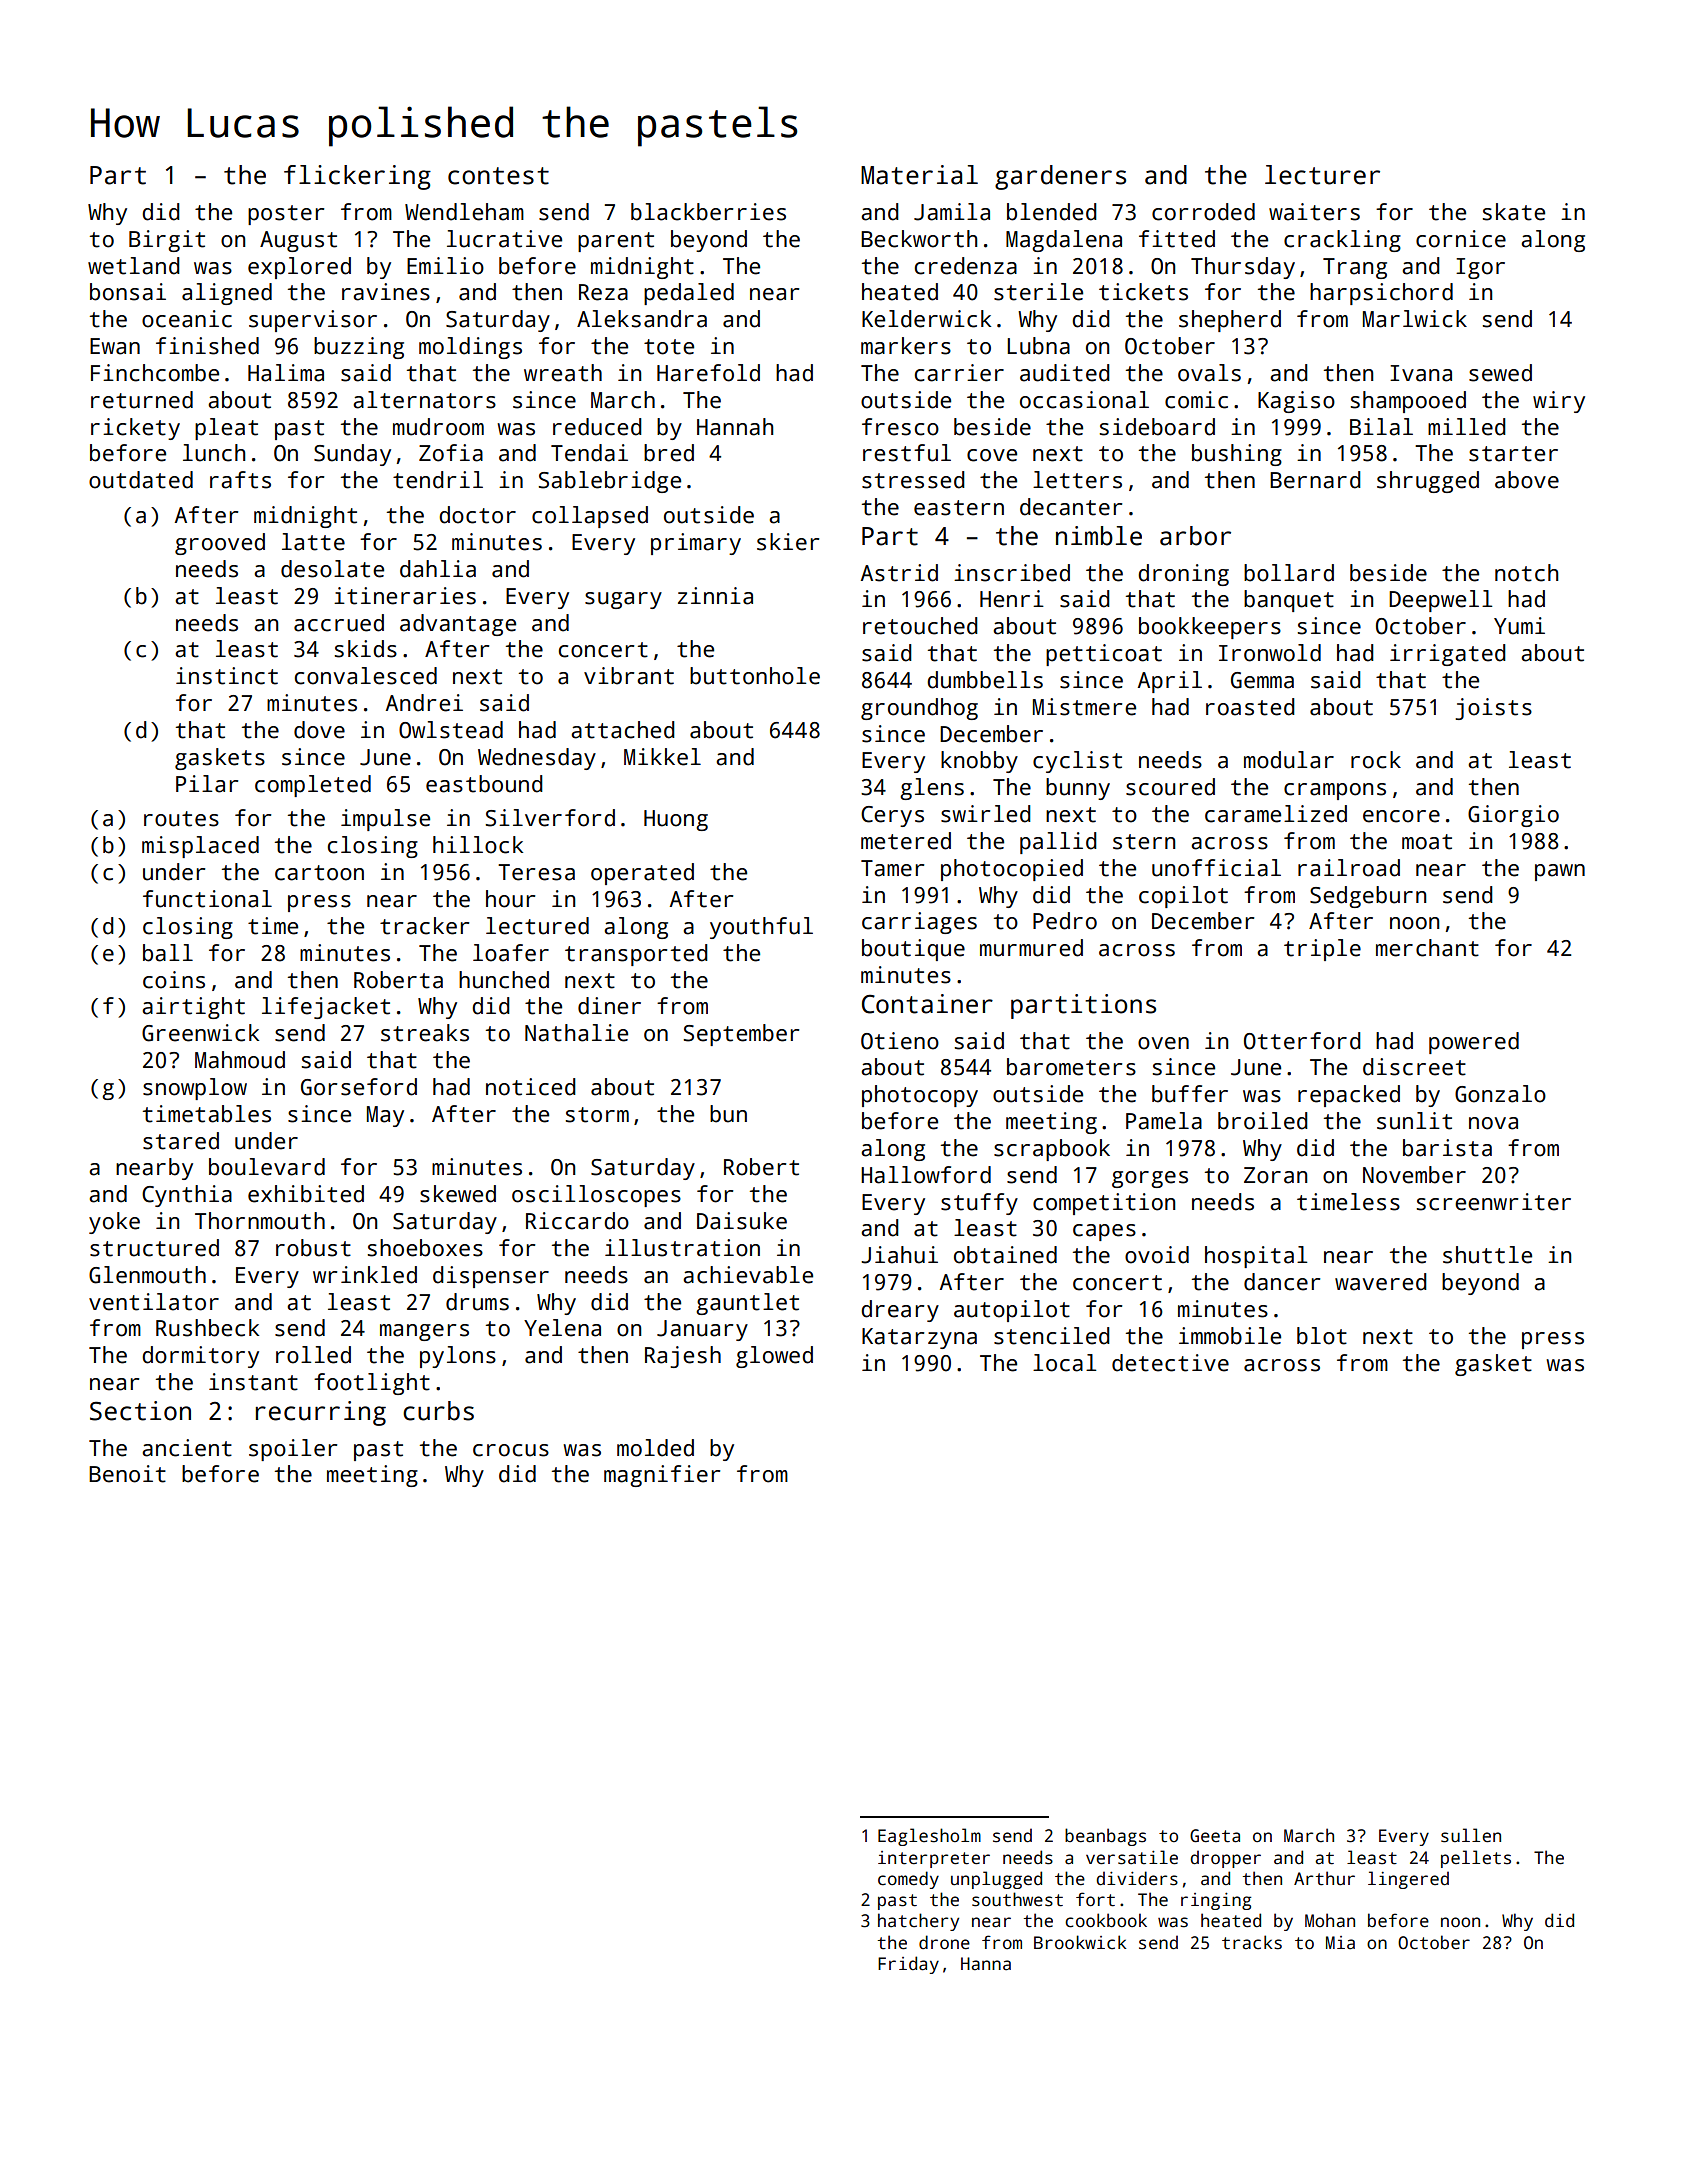  What do you see at coordinates (985, 680) in the screenshot?
I see `dumbbells` at bounding box center [985, 680].
